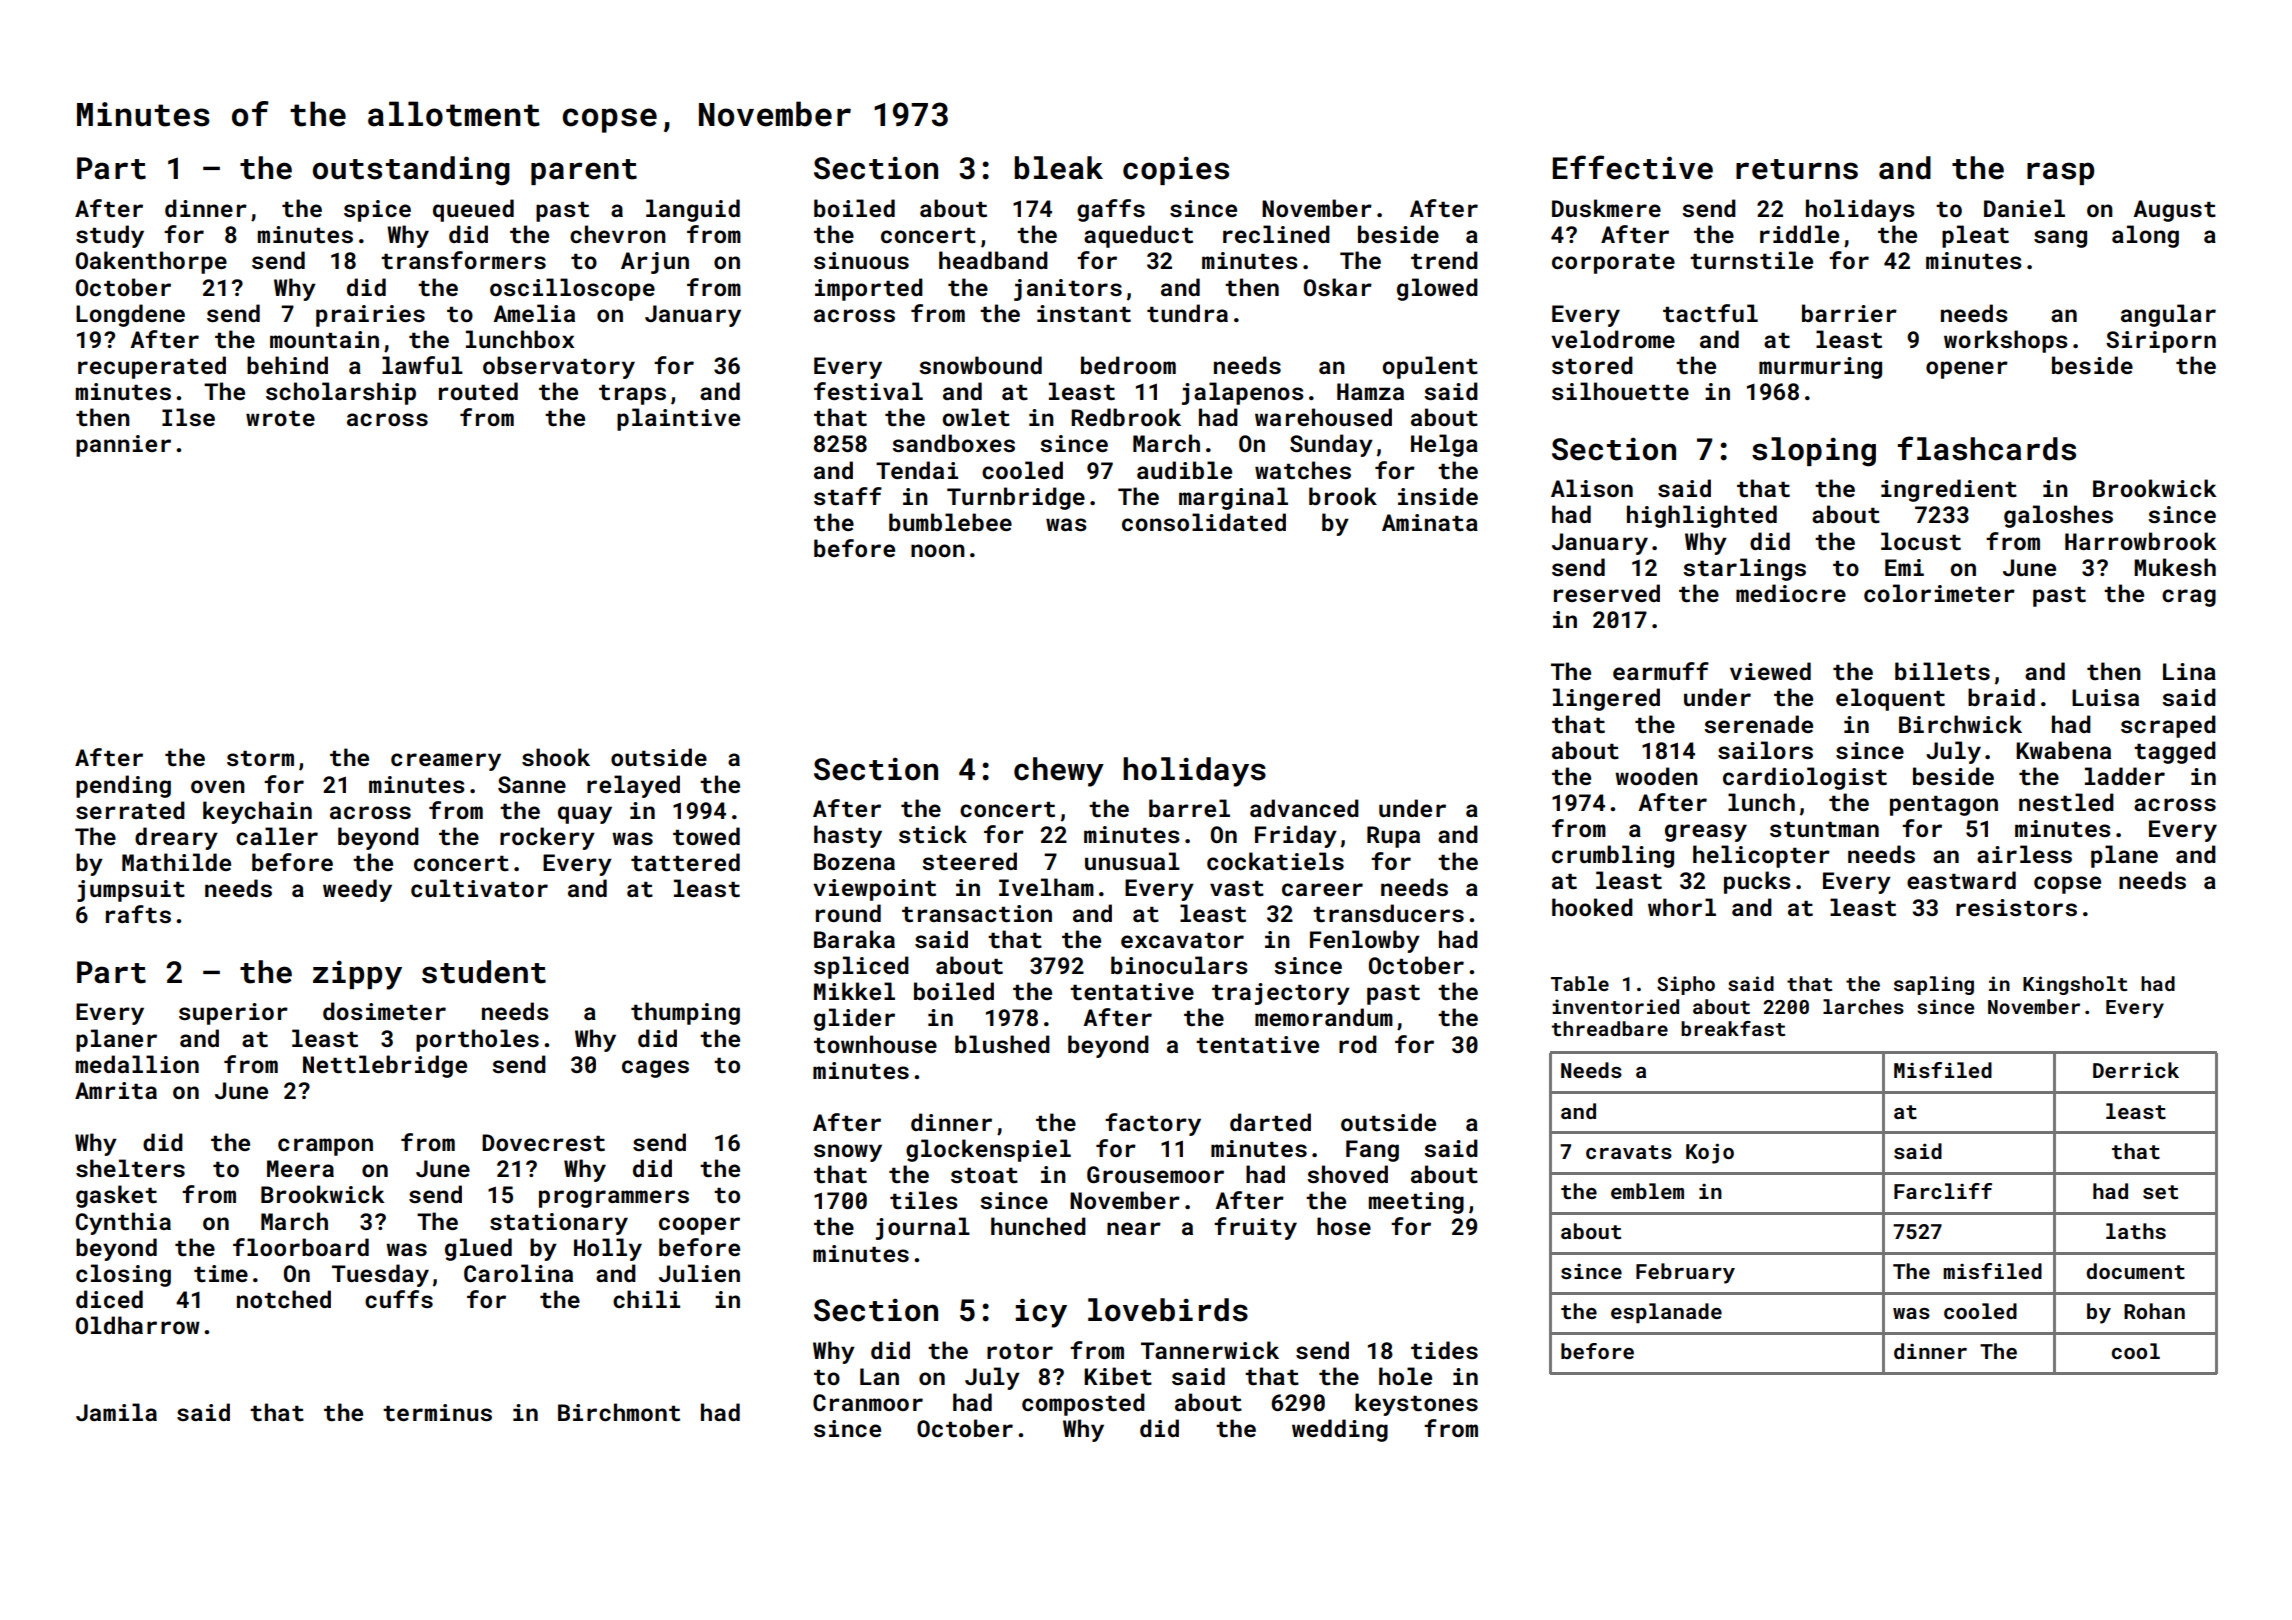 This screenshot has height=1620, width=2292. What do you see at coordinates (938, 550) in the screenshot?
I see `noon` at bounding box center [938, 550].
